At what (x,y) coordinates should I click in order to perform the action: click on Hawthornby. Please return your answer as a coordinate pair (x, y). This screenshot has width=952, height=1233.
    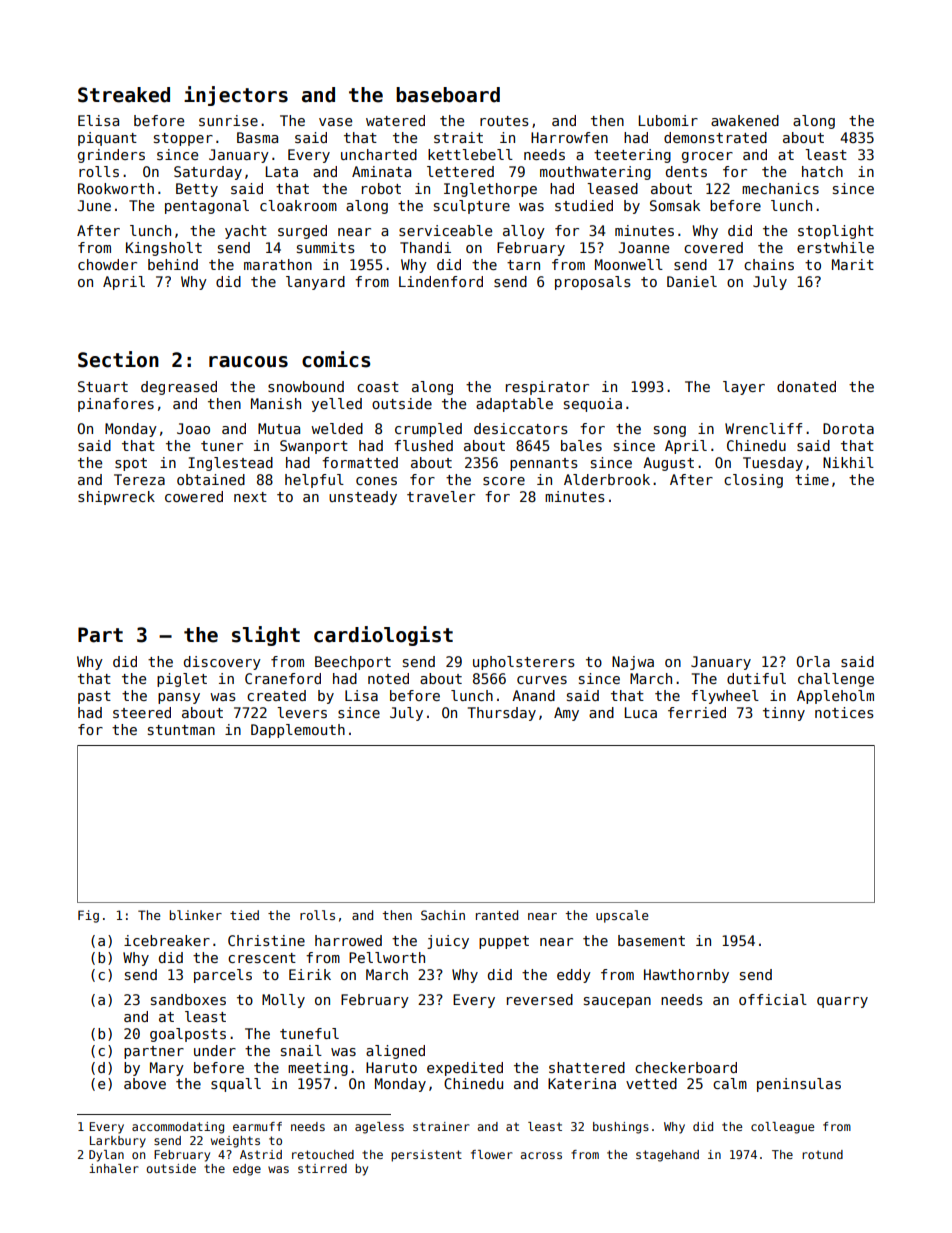
    Looking at the image, I should click on (686, 976).
